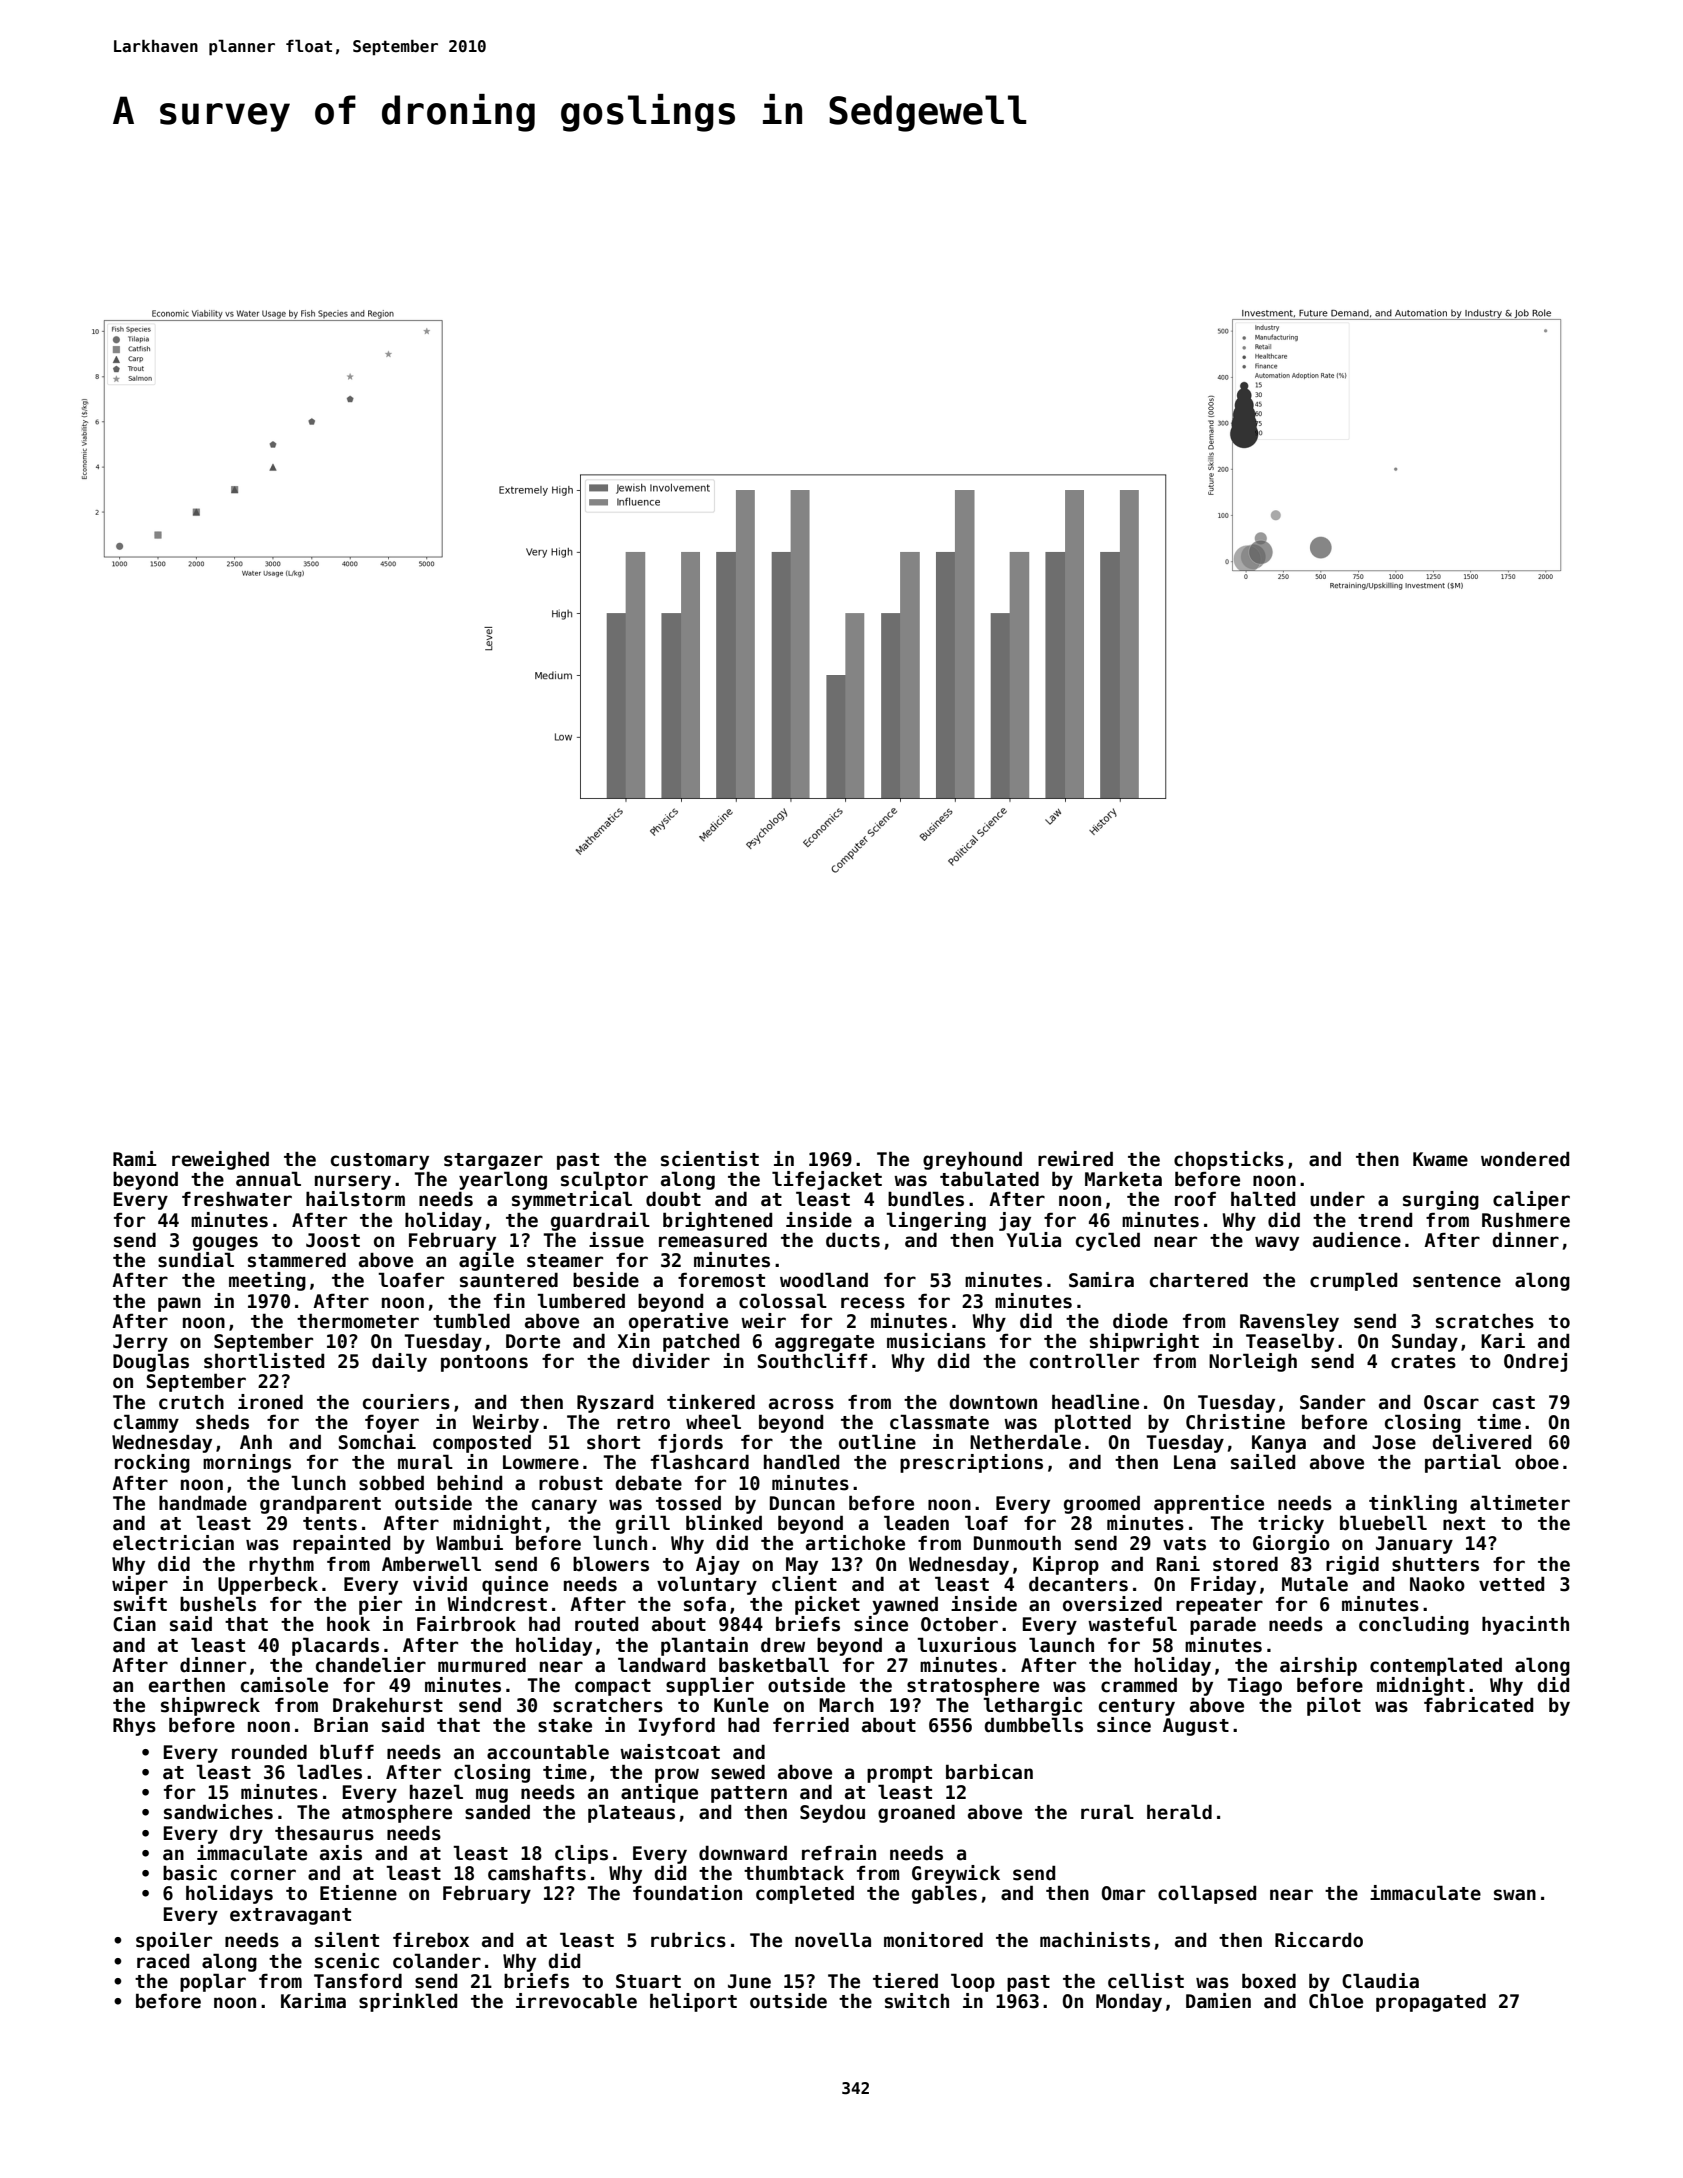  What do you see at coordinates (341, 1544) in the page?
I see `repainted` at bounding box center [341, 1544].
